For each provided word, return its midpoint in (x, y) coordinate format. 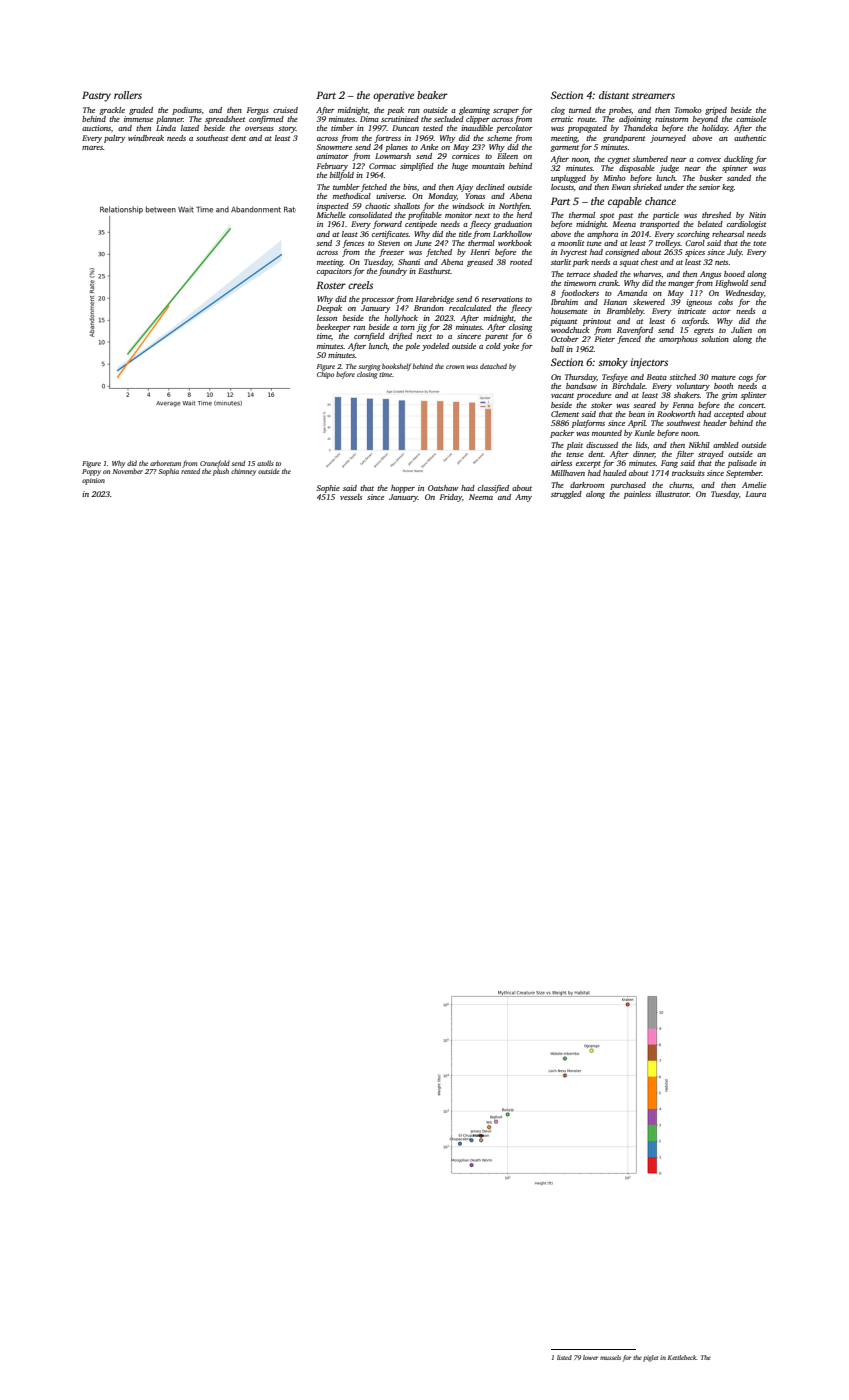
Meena (624, 224)
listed (564, 1357)
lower (590, 1357)
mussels (610, 1357)
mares (92, 148)
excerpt (588, 464)
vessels (351, 497)
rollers (128, 95)
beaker (432, 95)
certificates (390, 235)
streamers (653, 96)
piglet (650, 1358)
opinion (93, 481)
